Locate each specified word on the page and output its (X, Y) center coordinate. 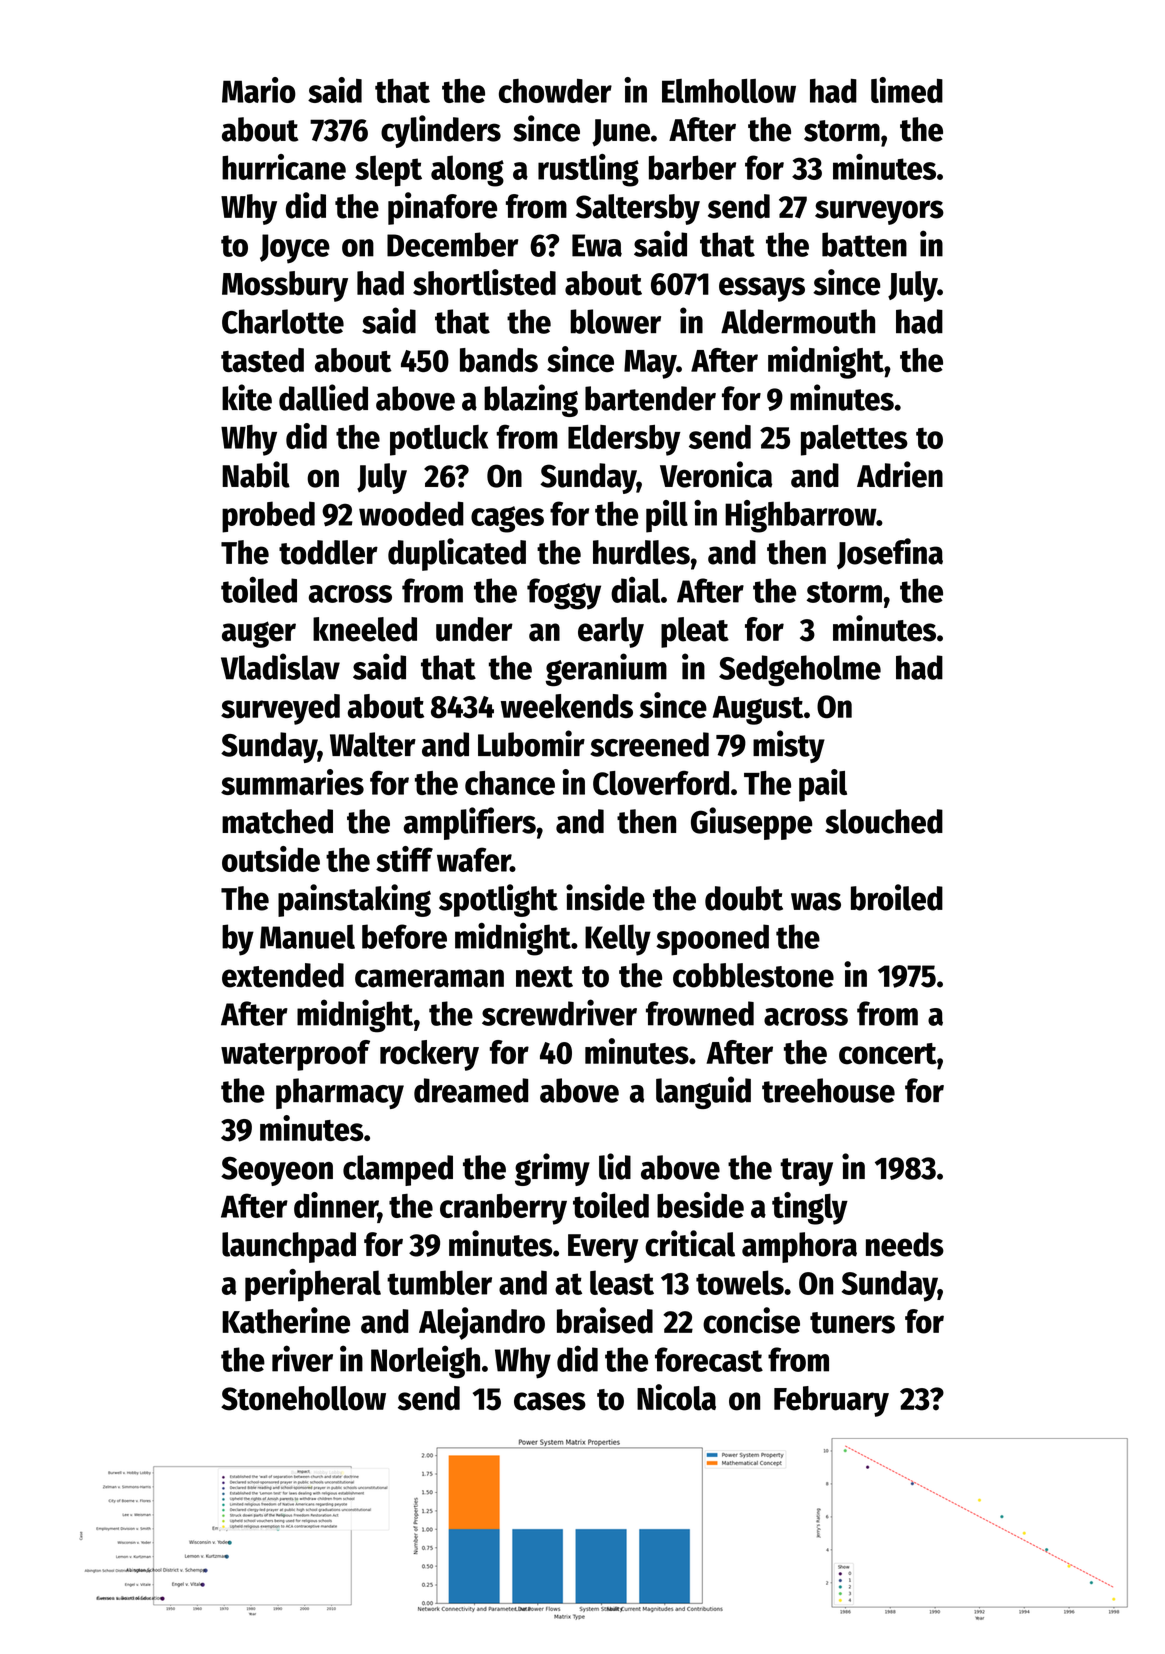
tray (806, 1172)
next (544, 977)
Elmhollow (729, 90)
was (816, 901)
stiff (404, 859)
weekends (567, 706)
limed (907, 90)
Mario (259, 90)
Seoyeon (277, 1171)
